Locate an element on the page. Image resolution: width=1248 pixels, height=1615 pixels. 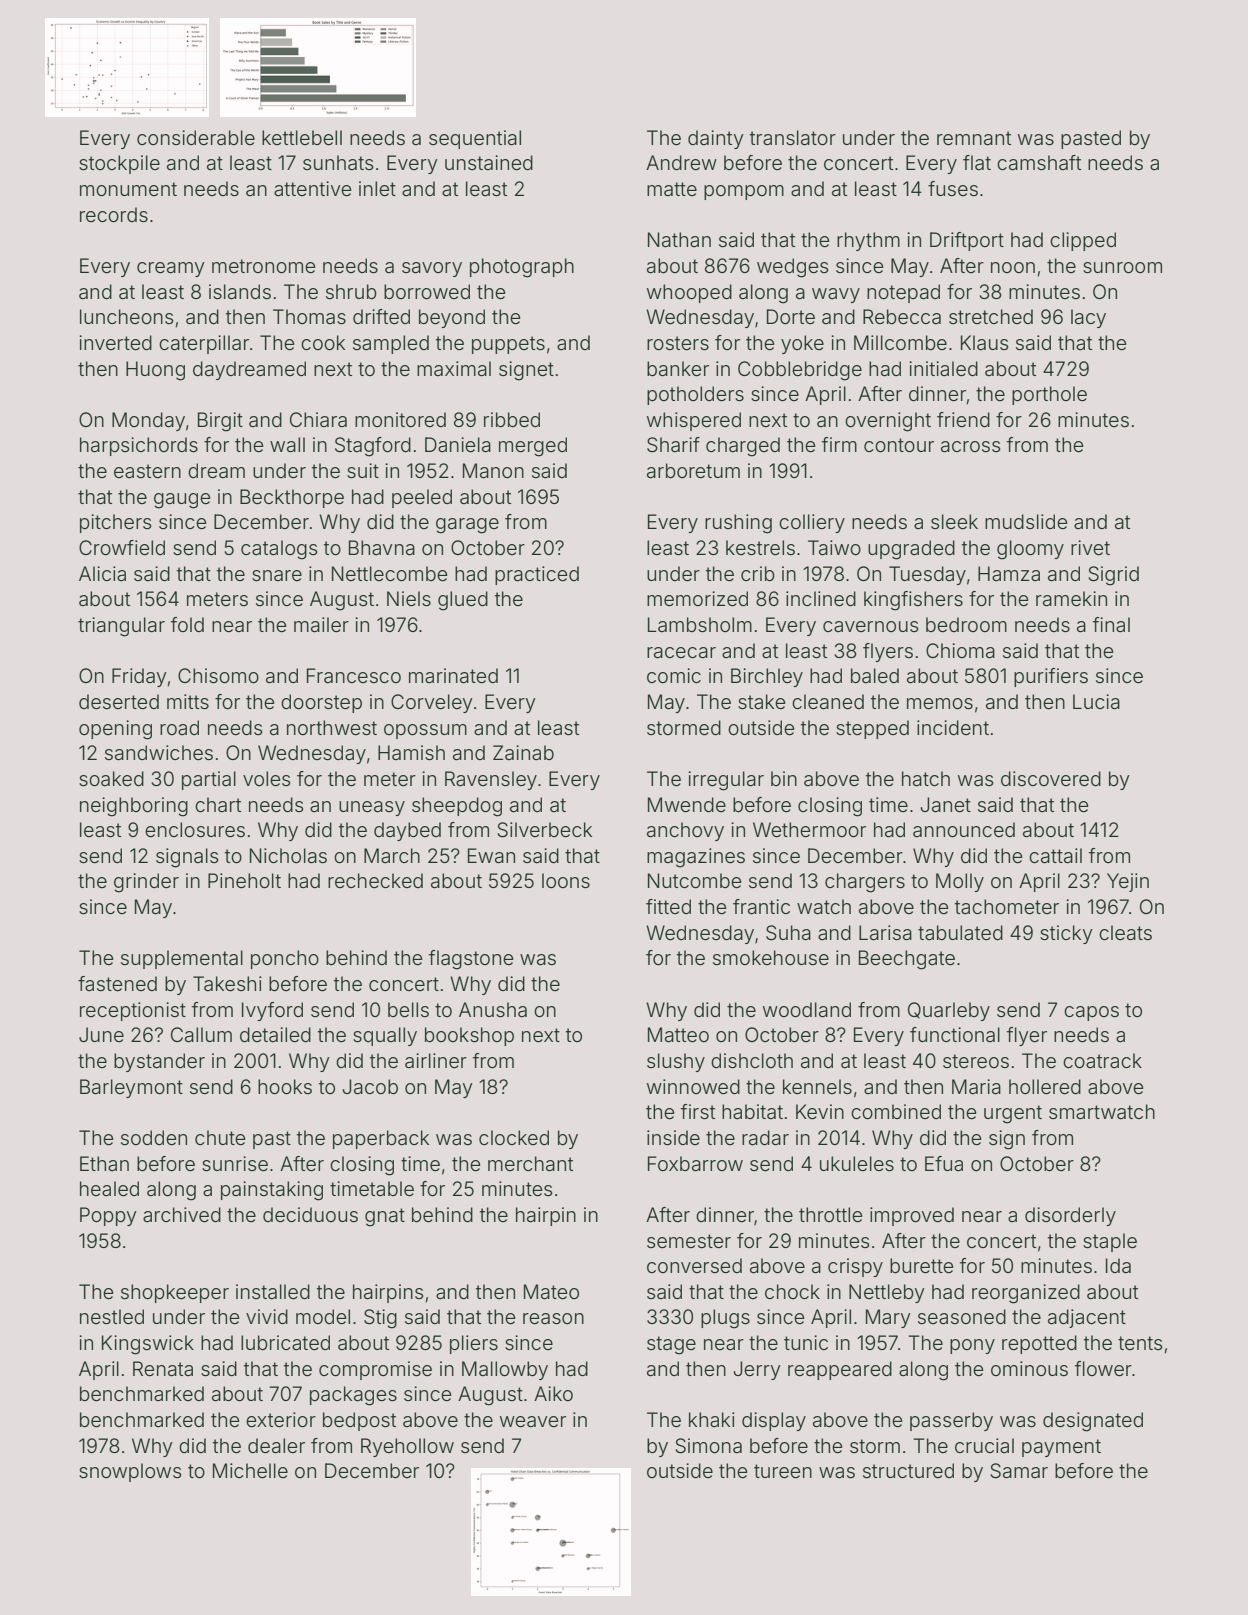
hatch is located at coordinates (926, 779).
